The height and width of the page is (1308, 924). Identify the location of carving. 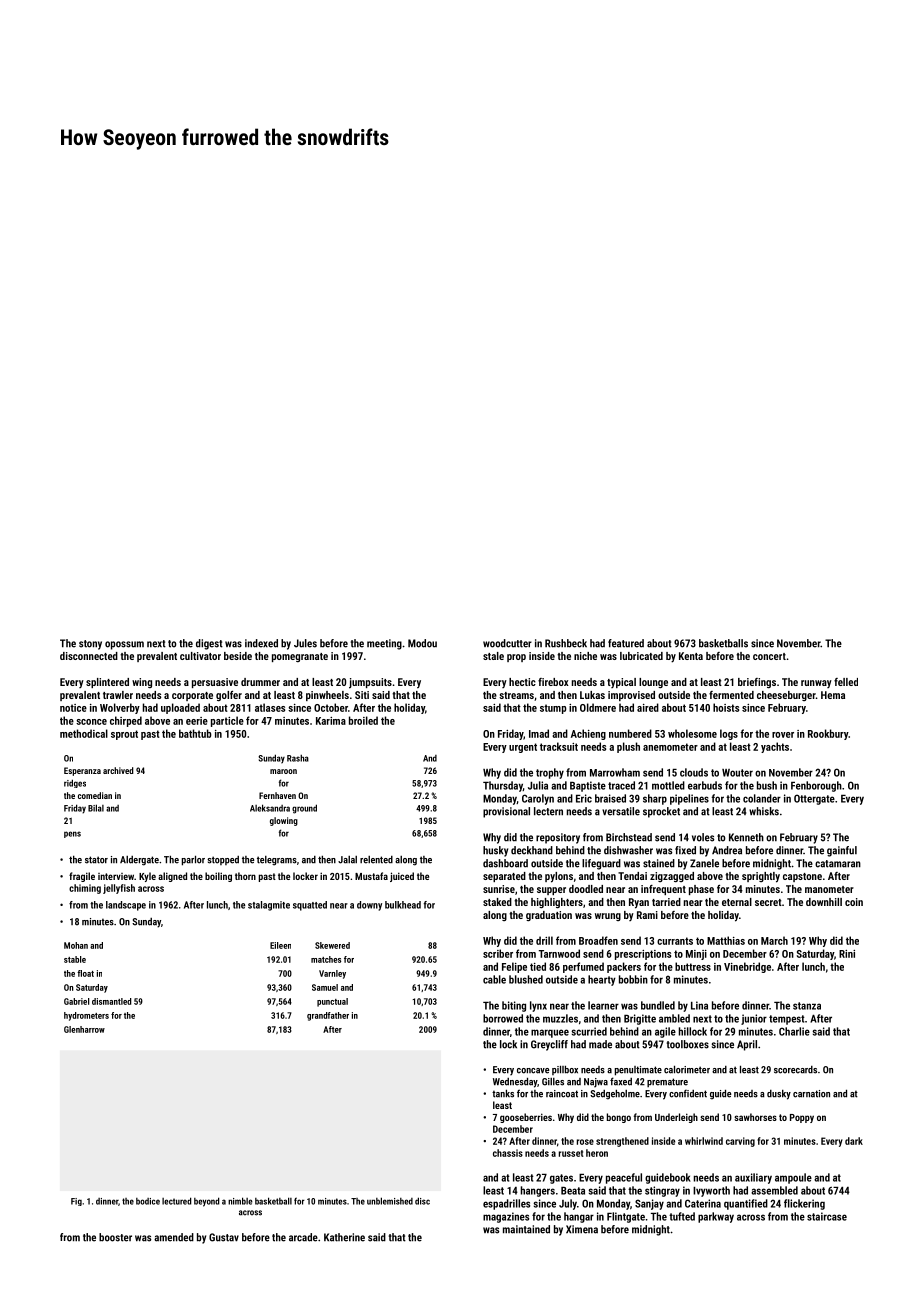
(740, 1142).
